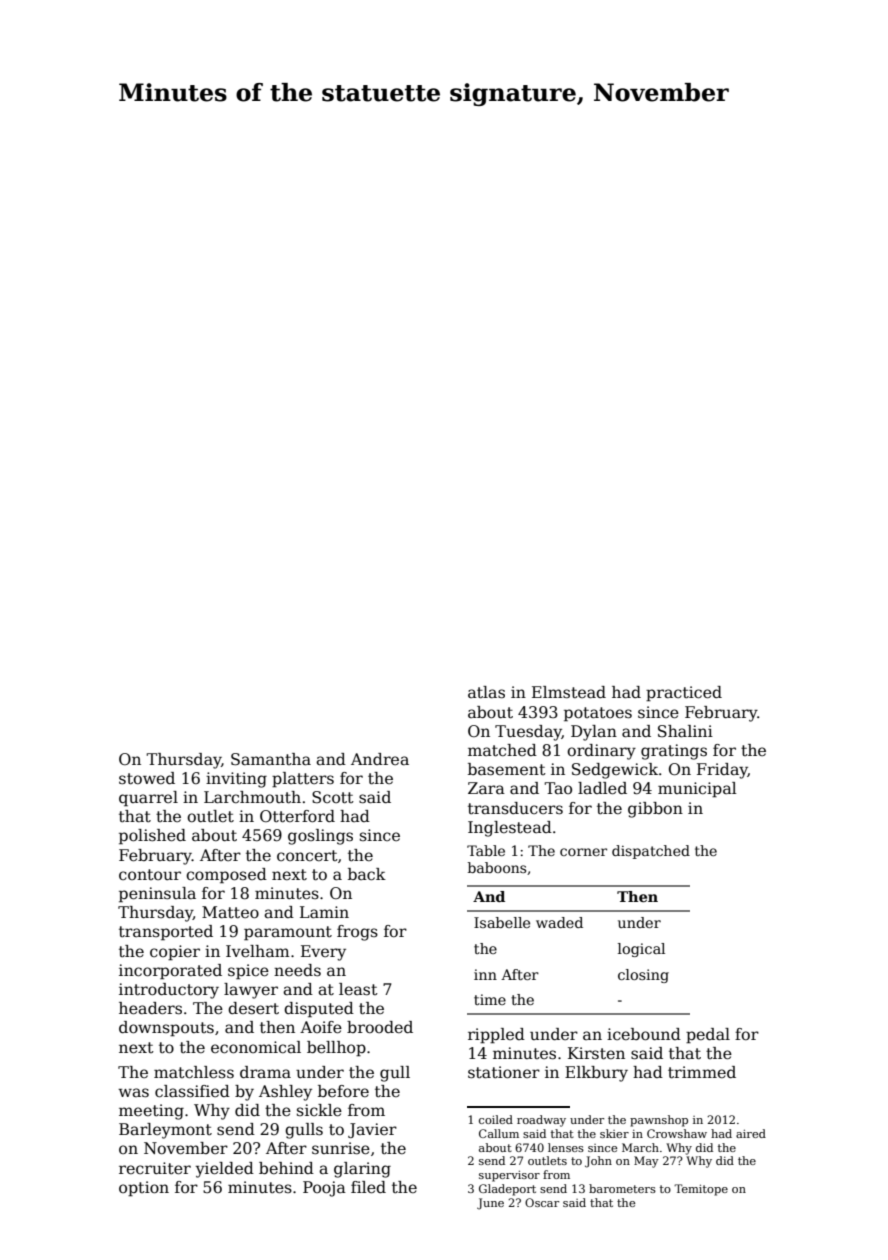  Describe the element at coordinates (701, 1190) in the page. I see `Temitope` at that location.
